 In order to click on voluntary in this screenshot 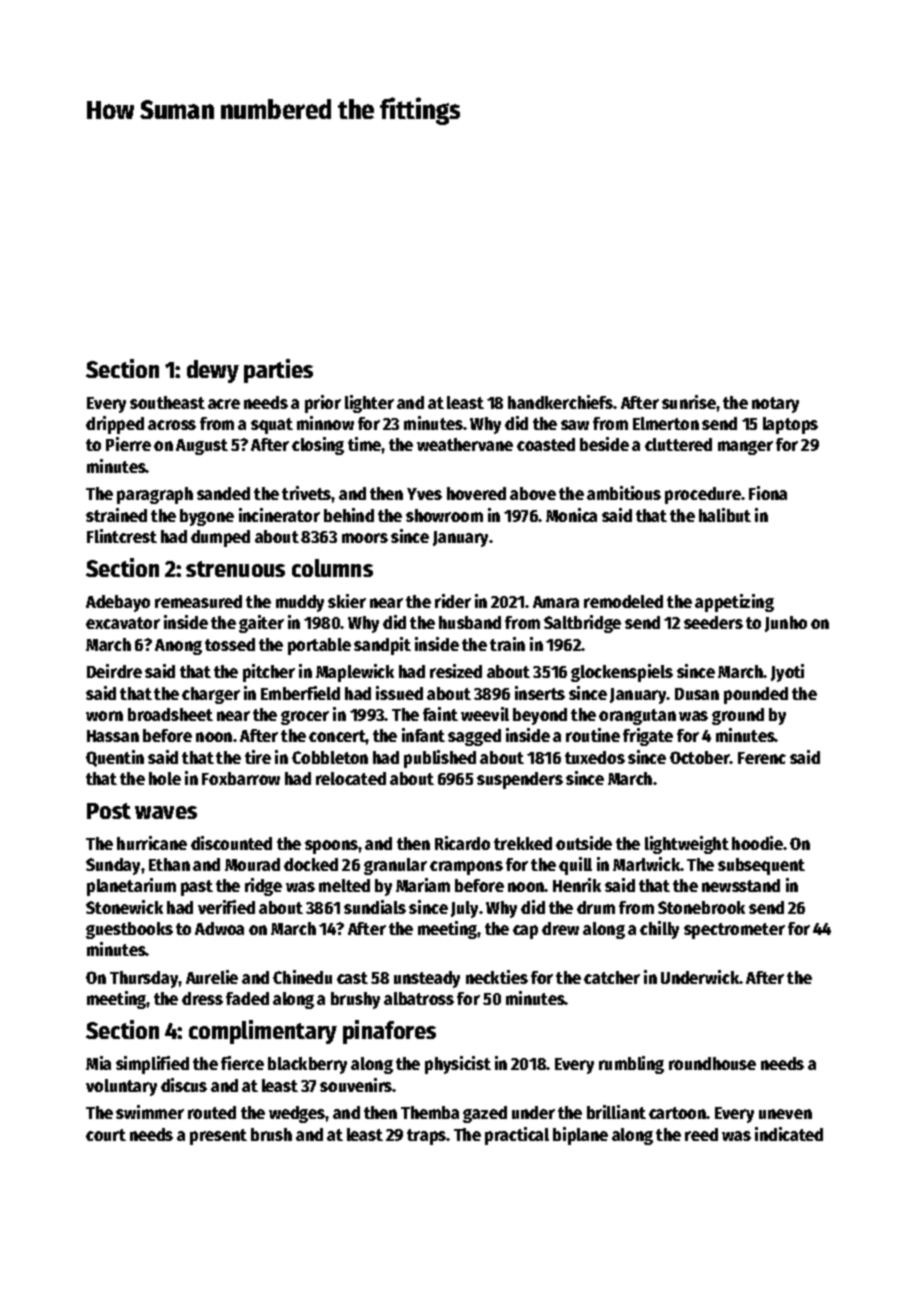, I will do `click(121, 1087)`.
